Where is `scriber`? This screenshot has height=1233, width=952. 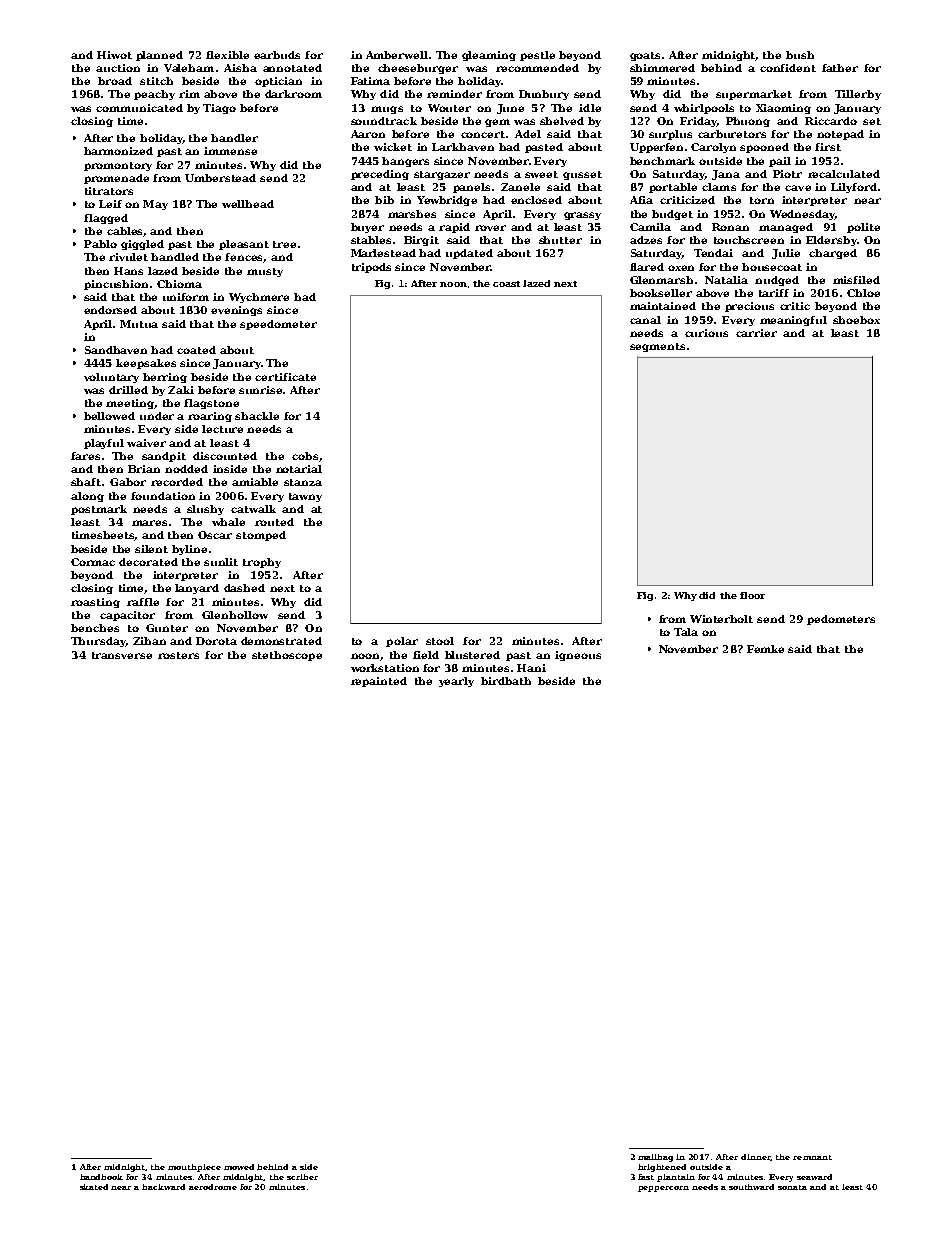
scriber is located at coordinates (302, 1177).
